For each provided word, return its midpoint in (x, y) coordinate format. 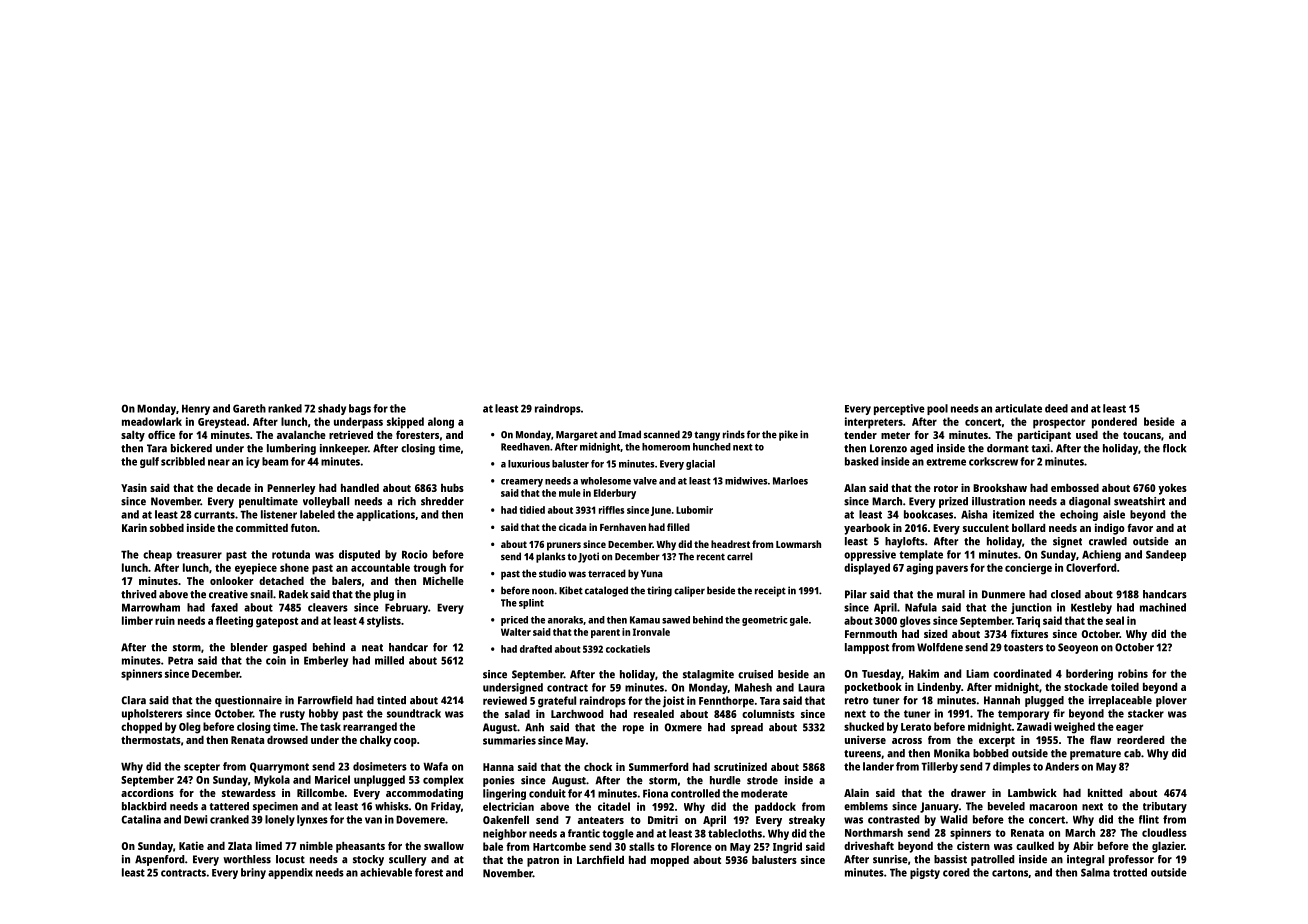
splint (531, 604)
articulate (1018, 408)
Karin (134, 527)
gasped (290, 648)
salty (133, 436)
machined (1163, 607)
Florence (691, 846)
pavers (952, 570)
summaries (509, 740)
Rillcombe (320, 792)
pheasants (360, 847)
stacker (1146, 713)
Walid (953, 819)
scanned (662, 434)
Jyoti (588, 557)
